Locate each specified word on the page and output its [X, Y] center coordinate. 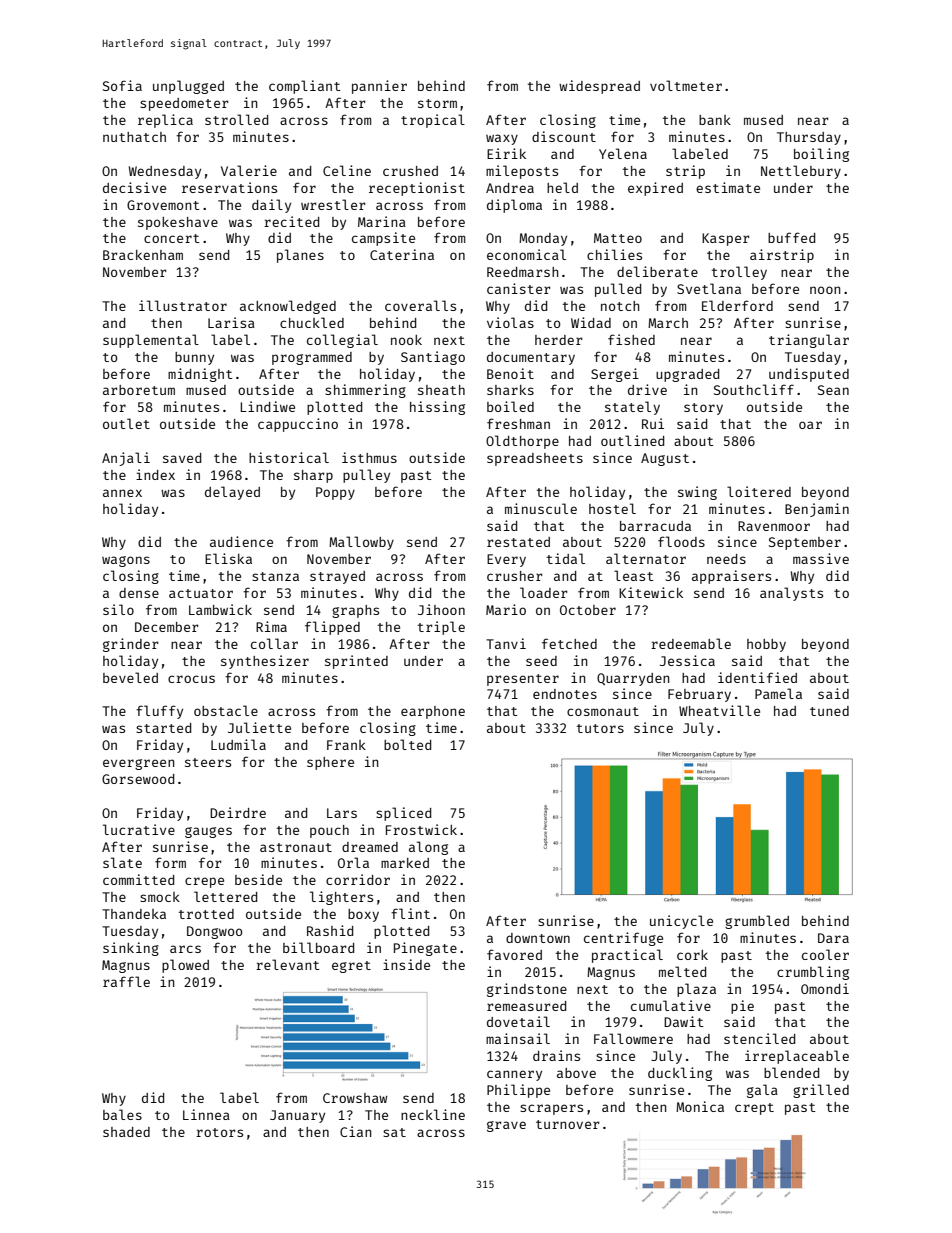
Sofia [122, 85]
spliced [403, 814]
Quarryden [633, 679]
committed [138, 879]
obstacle [226, 710]
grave [506, 1126]
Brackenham [143, 255]
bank [715, 120]
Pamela [778, 693]
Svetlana [709, 288]
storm [437, 103]
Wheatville [719, 710]
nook [406, 340]
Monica [700, 1106]
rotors [219, 1132]
